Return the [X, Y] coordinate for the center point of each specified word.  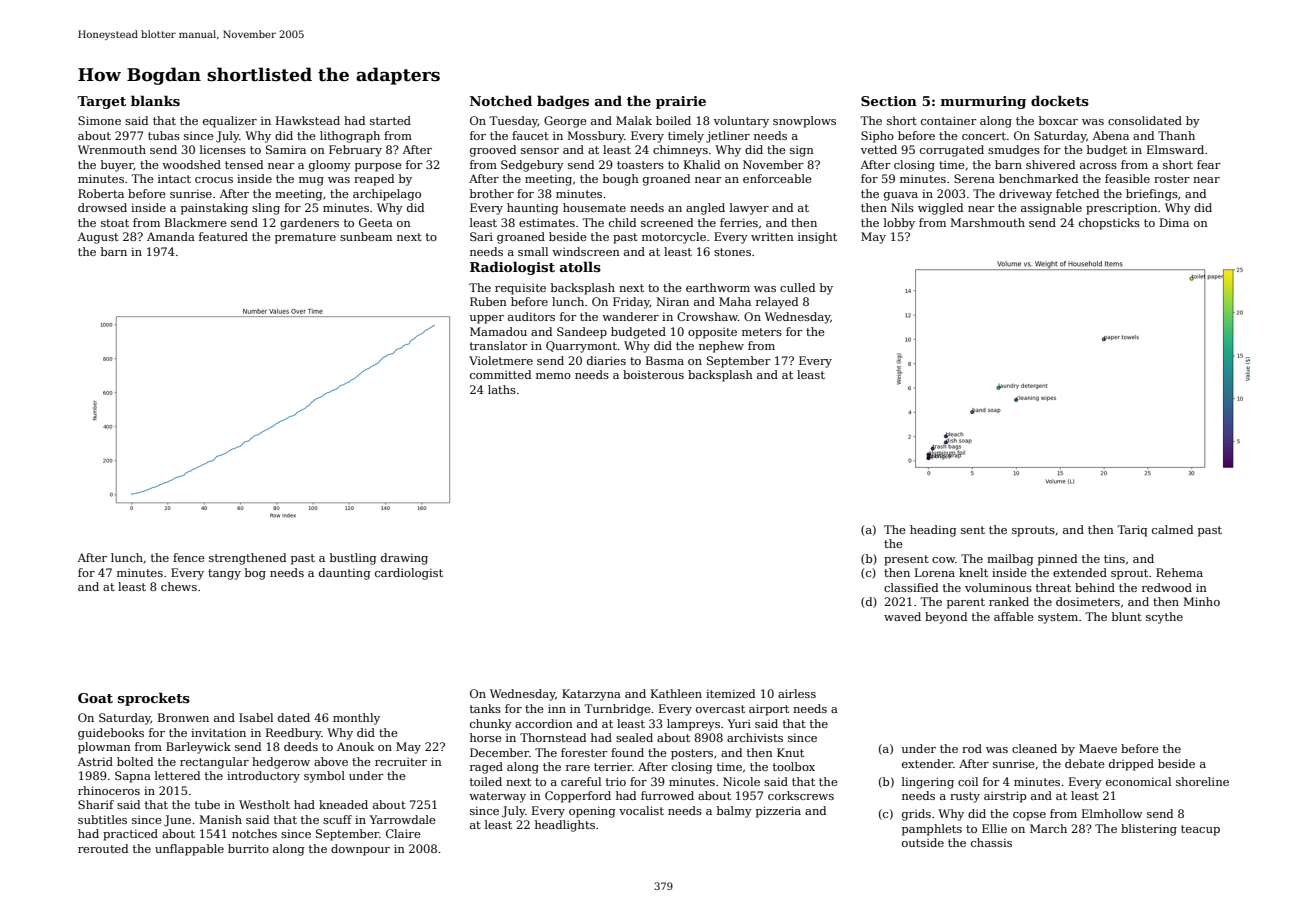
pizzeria [778, 812]
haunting [532, 209]
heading [933, 531]
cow [943, 560]
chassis [991, 842]
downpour [360, 850]
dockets [1060, 100]
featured [223, 236]
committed [500, 374]
